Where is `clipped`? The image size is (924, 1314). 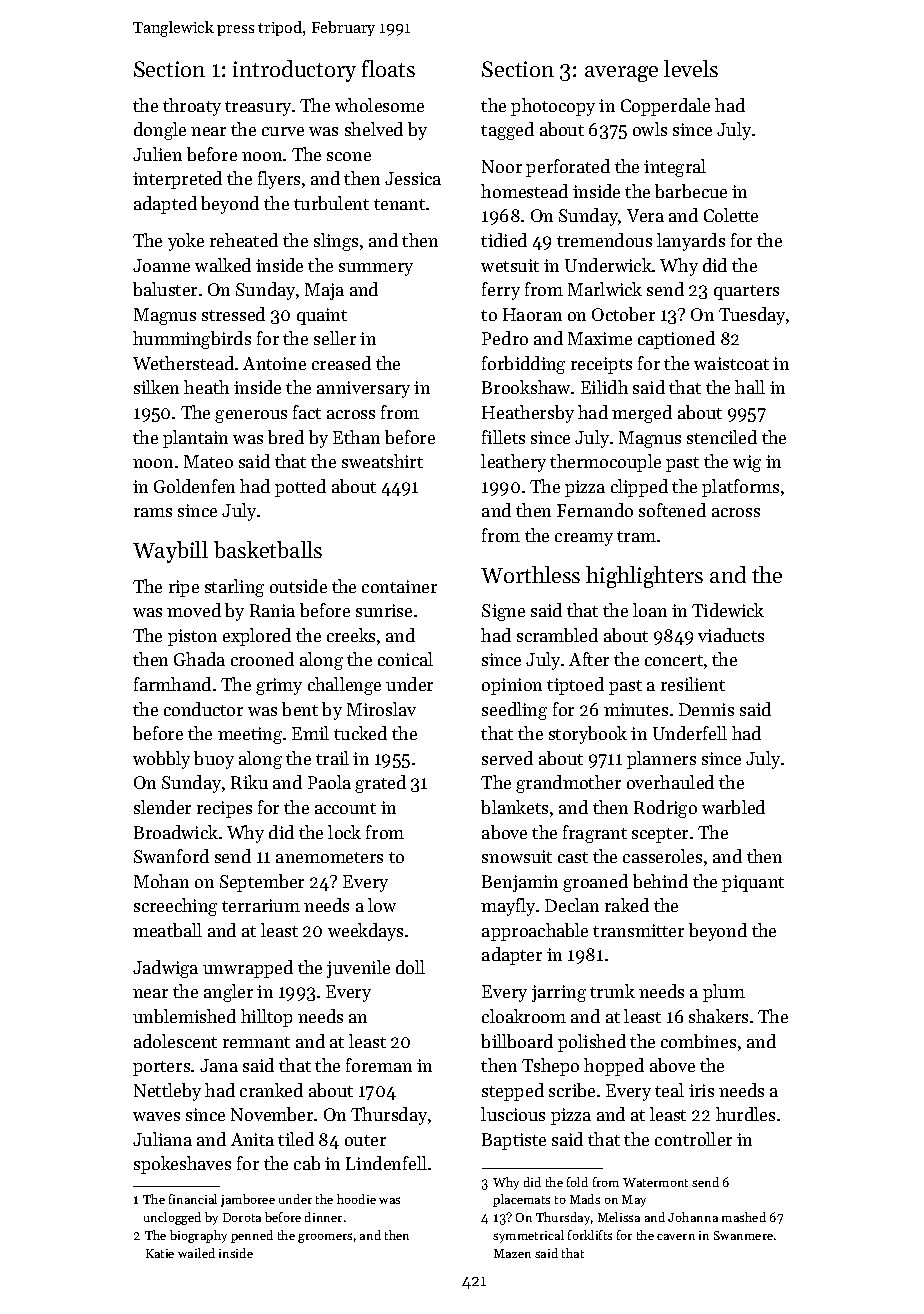
clipped is located at coordinates (639, 488).
